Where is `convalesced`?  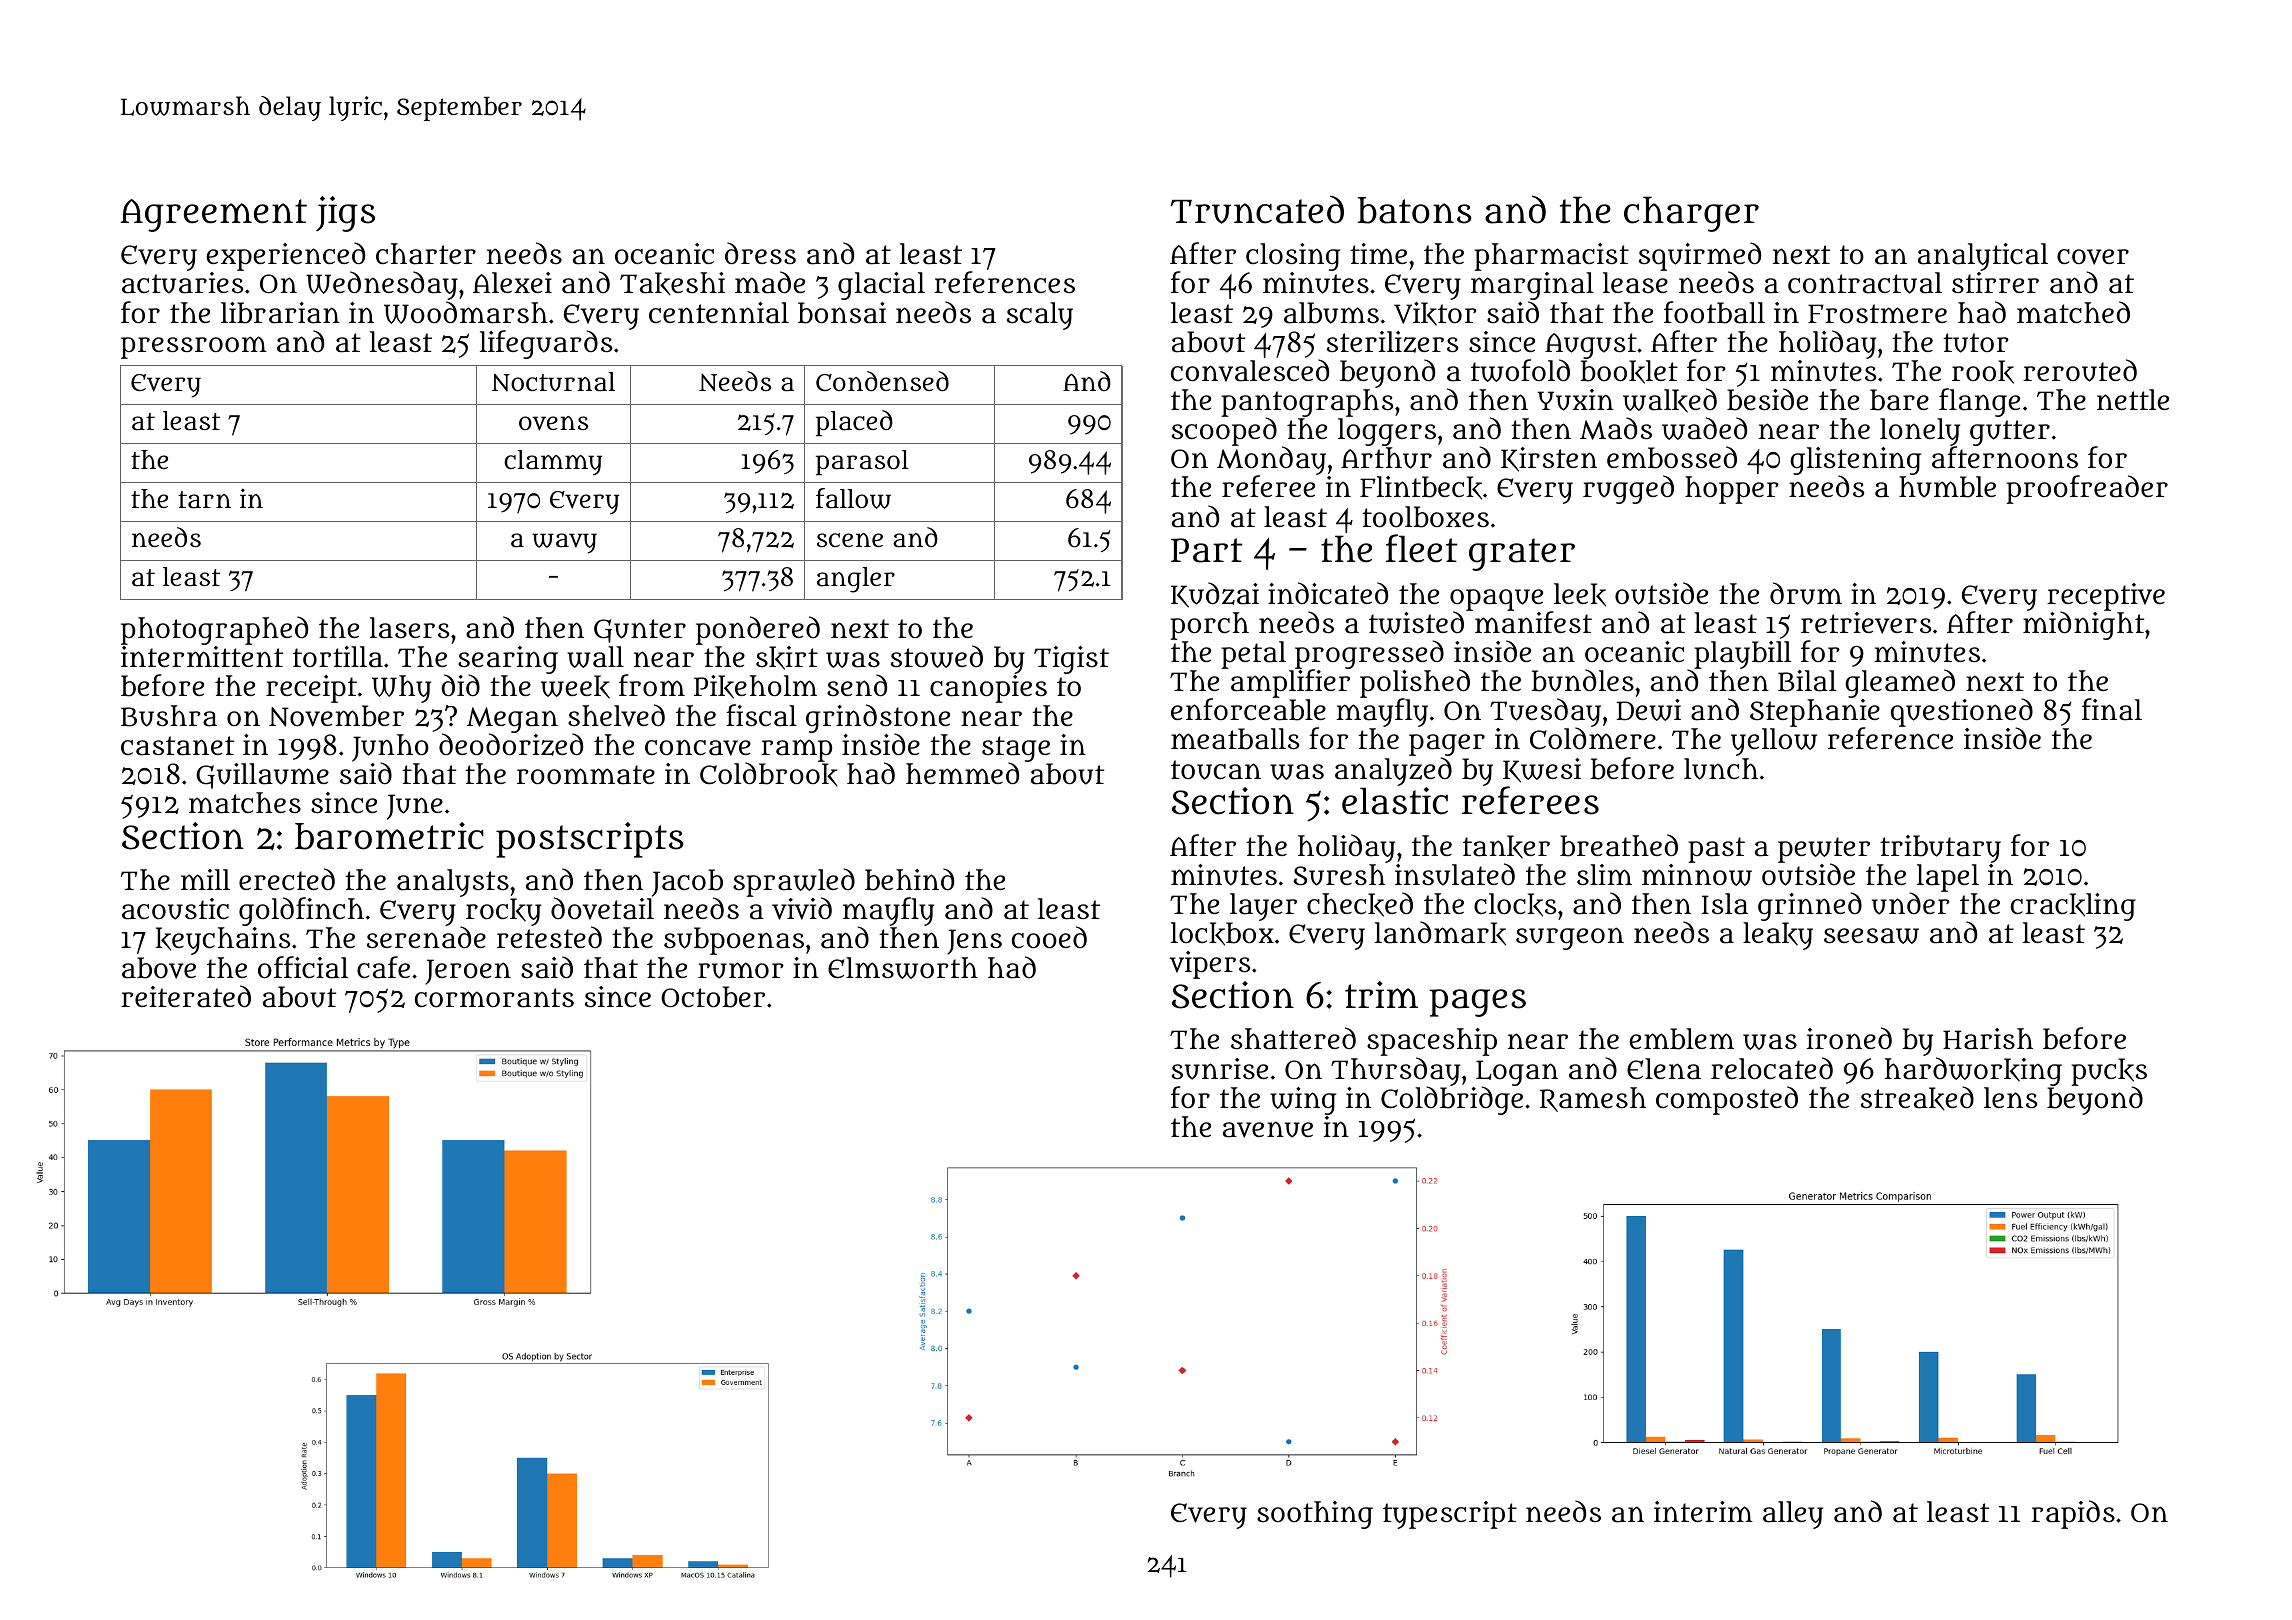 convalesced is located at coordinates (1250, 370).
